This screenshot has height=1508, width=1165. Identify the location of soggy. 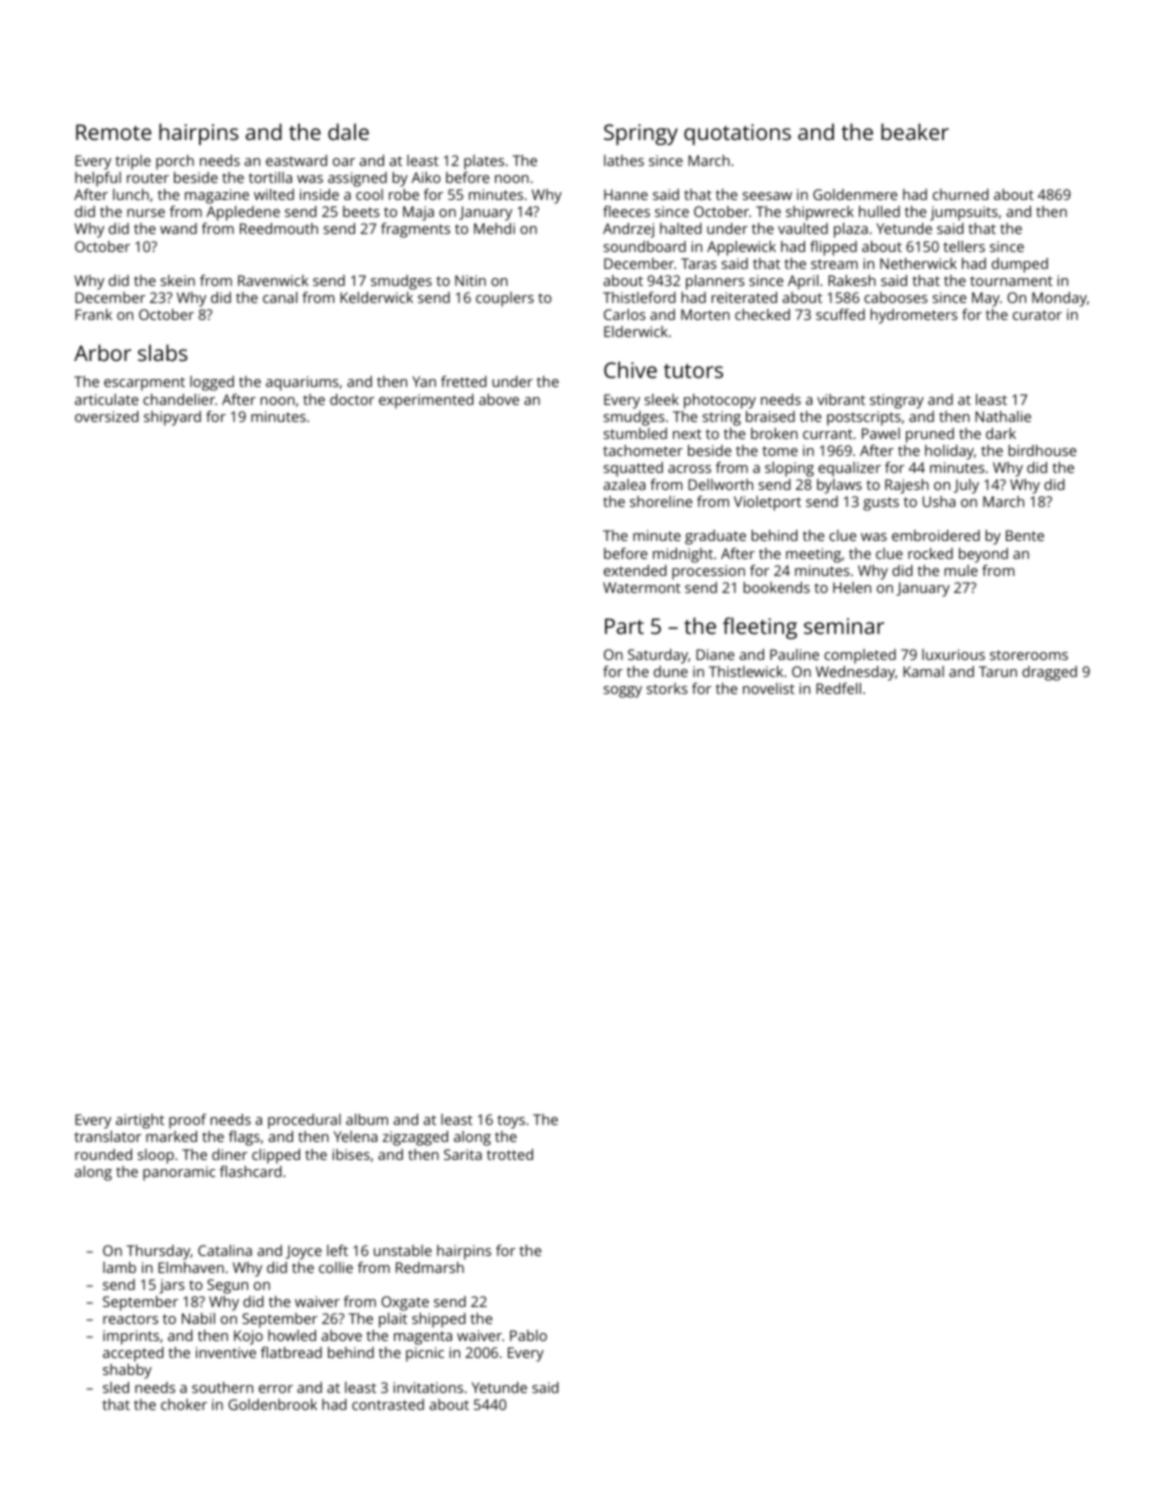
(623, 692).
